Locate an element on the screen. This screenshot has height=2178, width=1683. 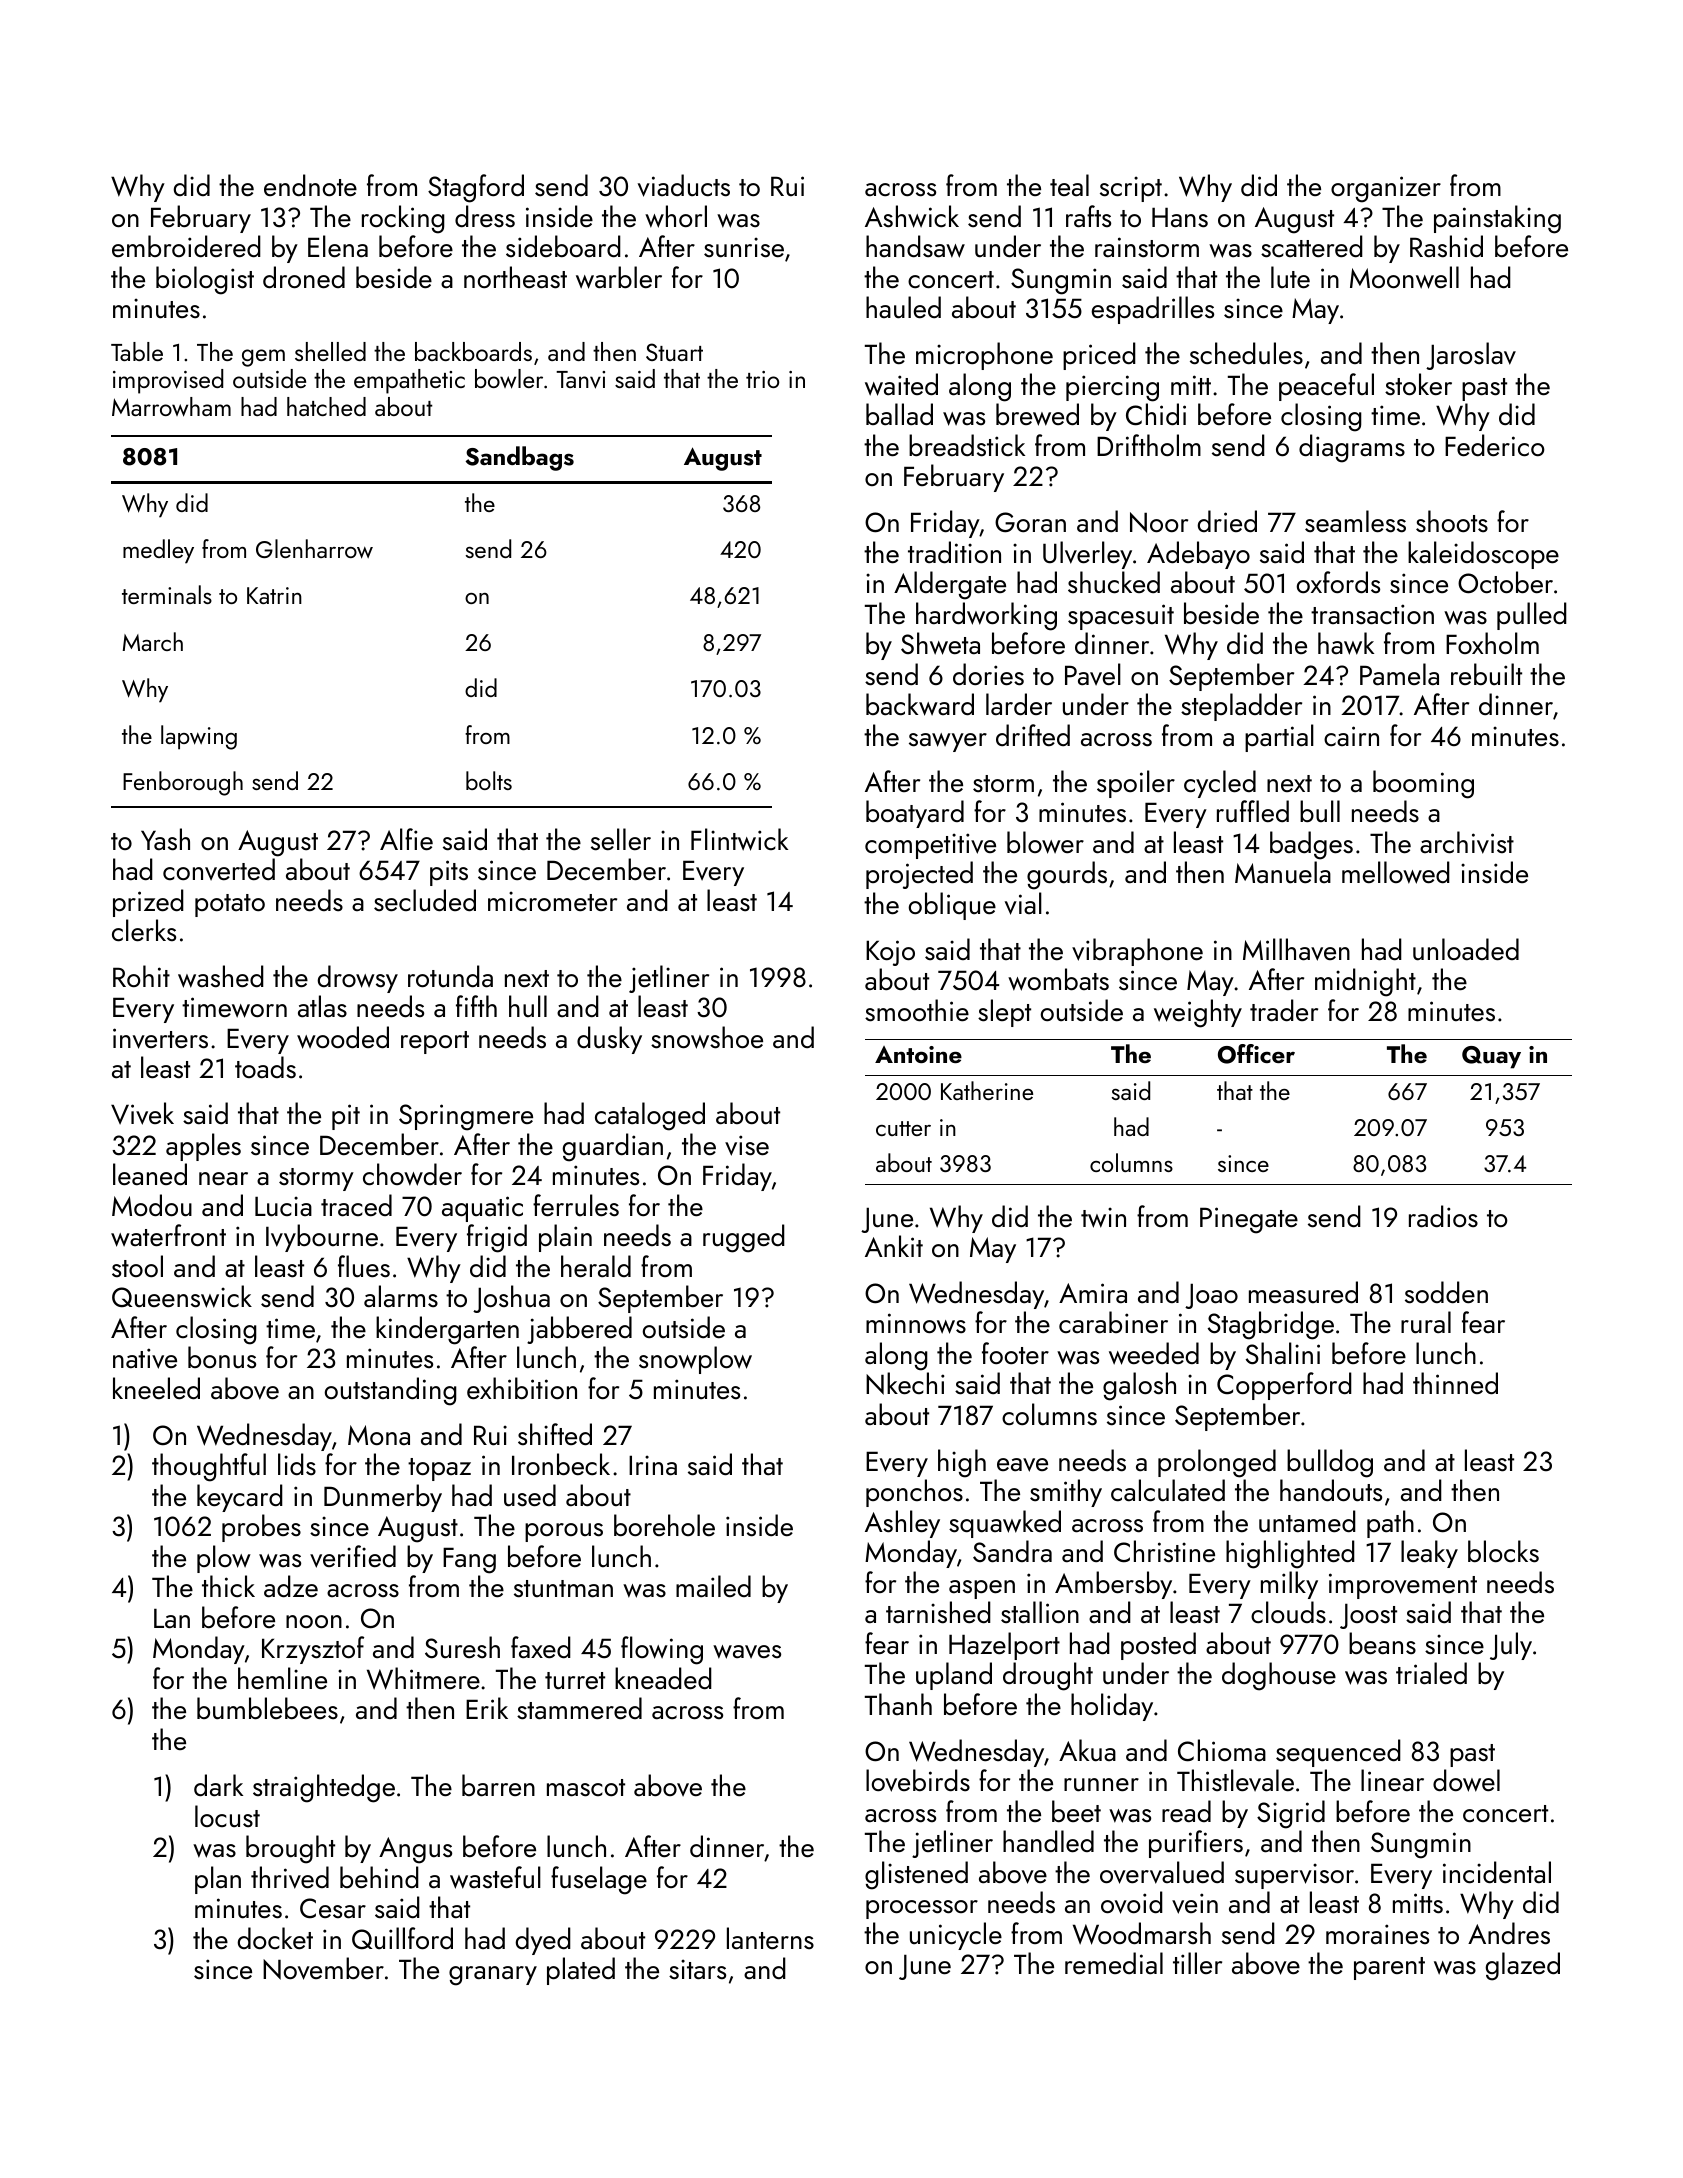
Officer is located at coordinates (1256, 1054).
